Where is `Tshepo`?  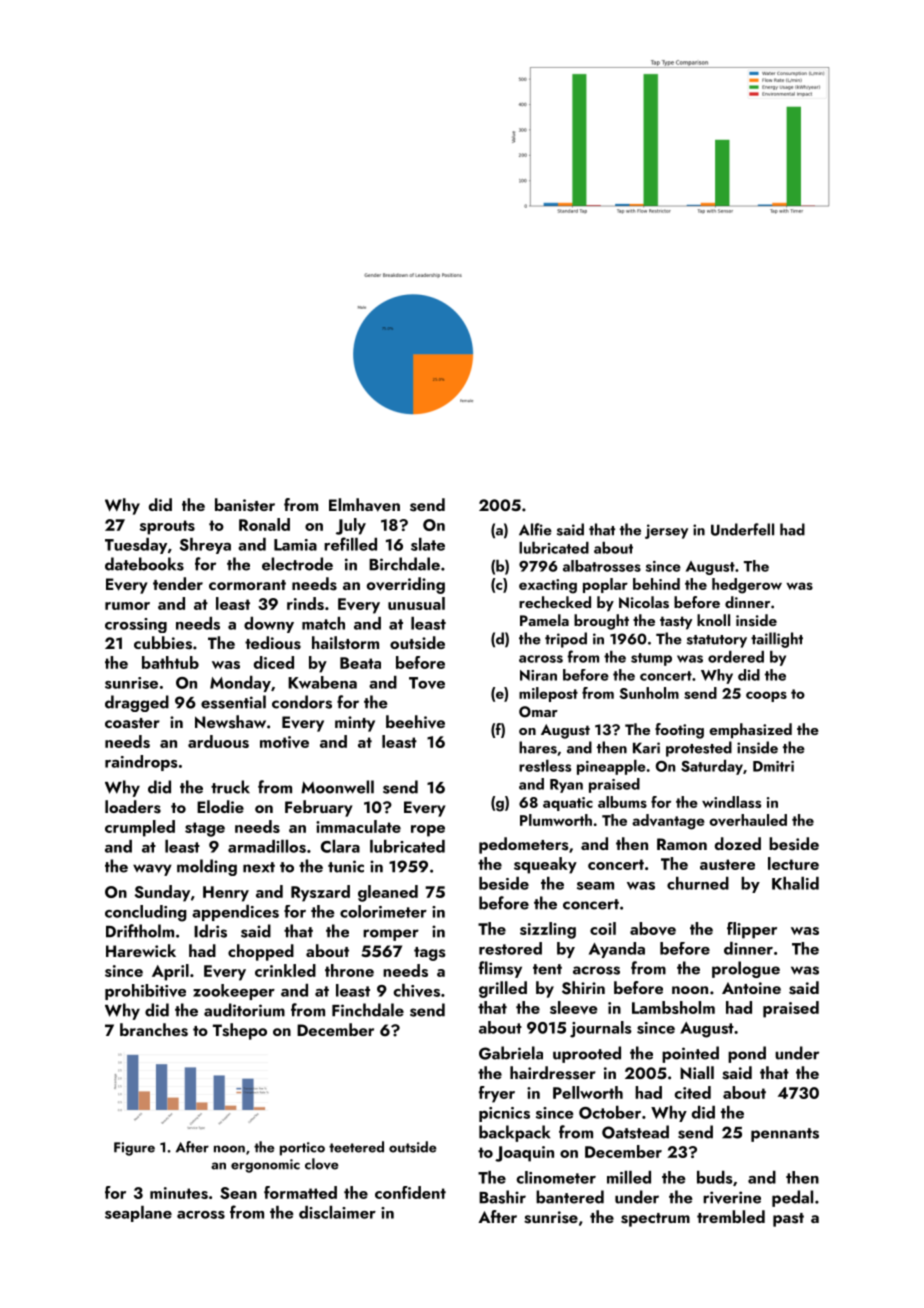 Tshepo is located at coordinates (240, 1031).
